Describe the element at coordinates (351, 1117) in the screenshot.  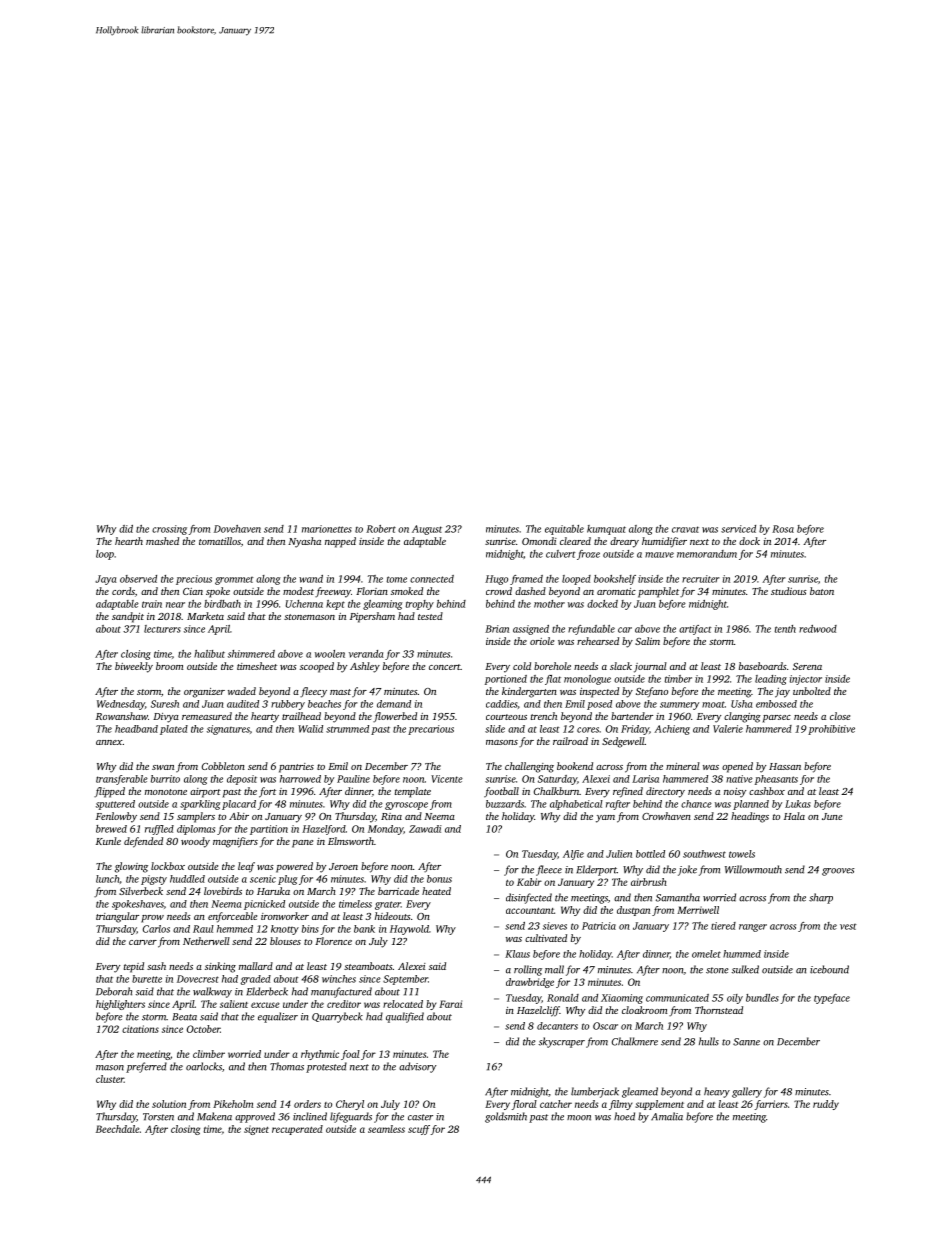
I see `lifeguards` at that location.
